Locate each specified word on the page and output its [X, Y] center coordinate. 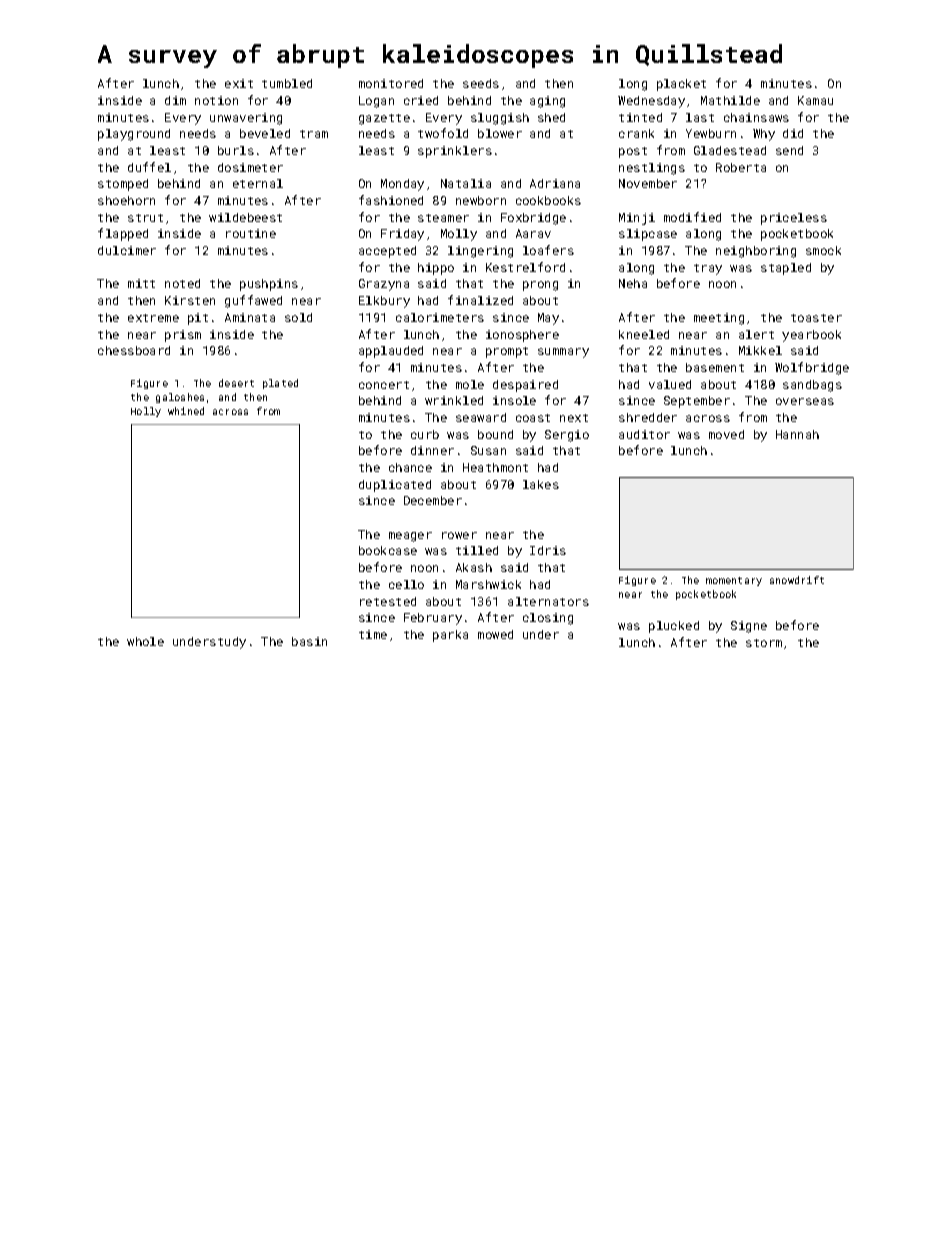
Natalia [466, 183]
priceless [794, 219]
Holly [146, 412]
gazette [384, 119]
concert [384, 385]
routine [251, 233]
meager [410, 537]
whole [145, 641]
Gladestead [730, 150]
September [697, 402]
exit [239, 83]
